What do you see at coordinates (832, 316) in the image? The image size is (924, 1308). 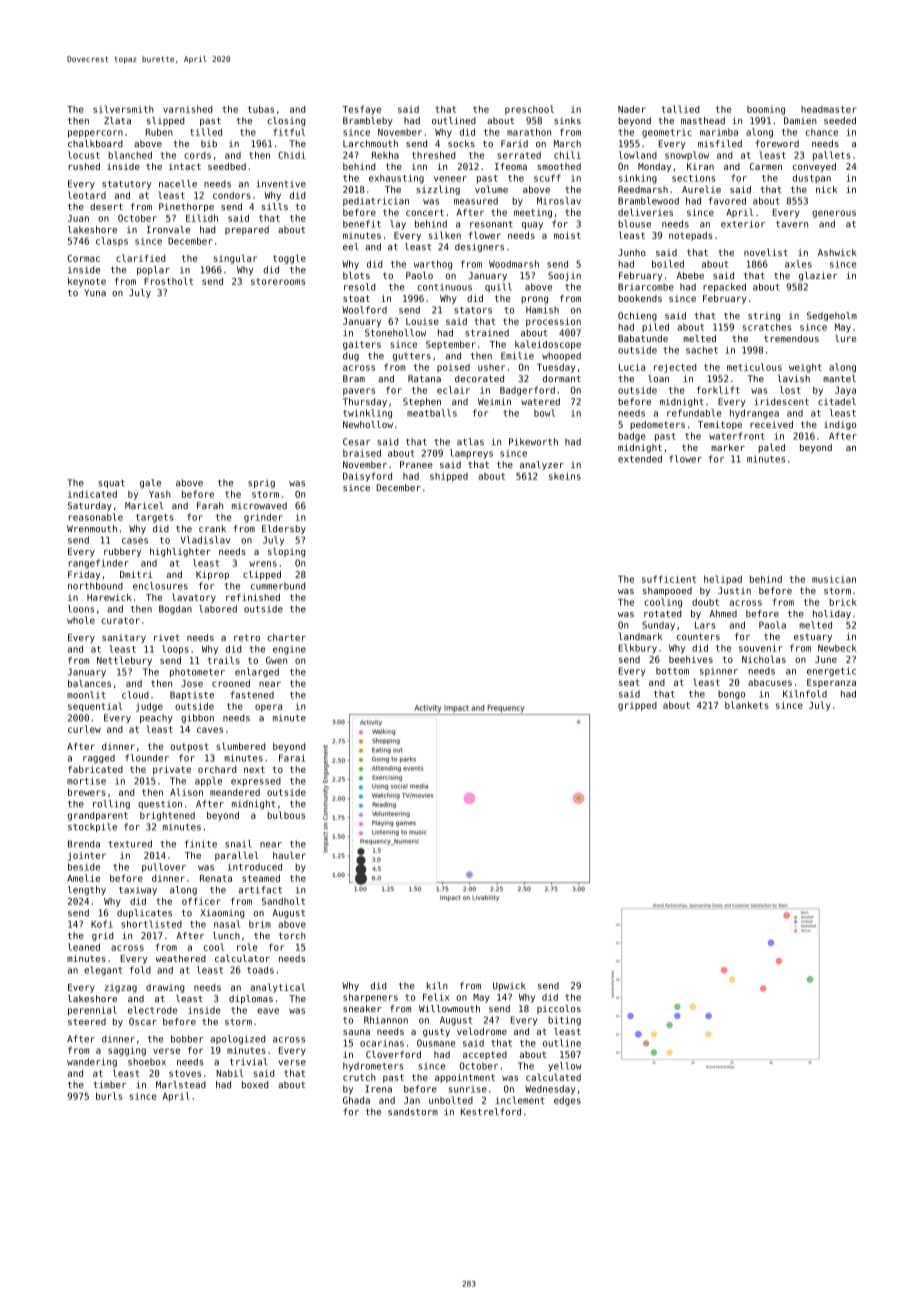 I see `Sedgeholm` at bounding box center [832, 316].
